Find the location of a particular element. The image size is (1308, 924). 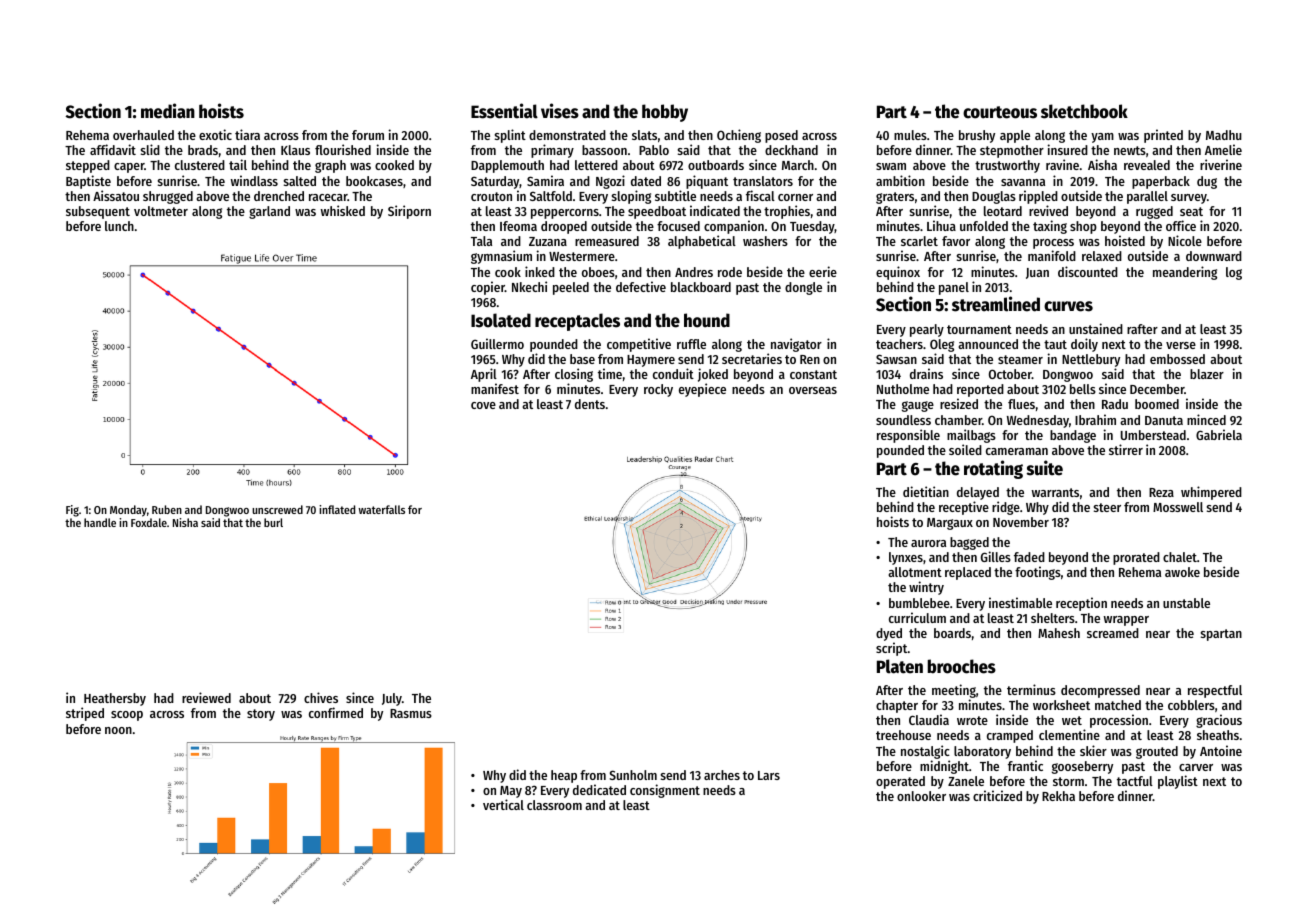

frantic is located at coordinates (1025, 765).
